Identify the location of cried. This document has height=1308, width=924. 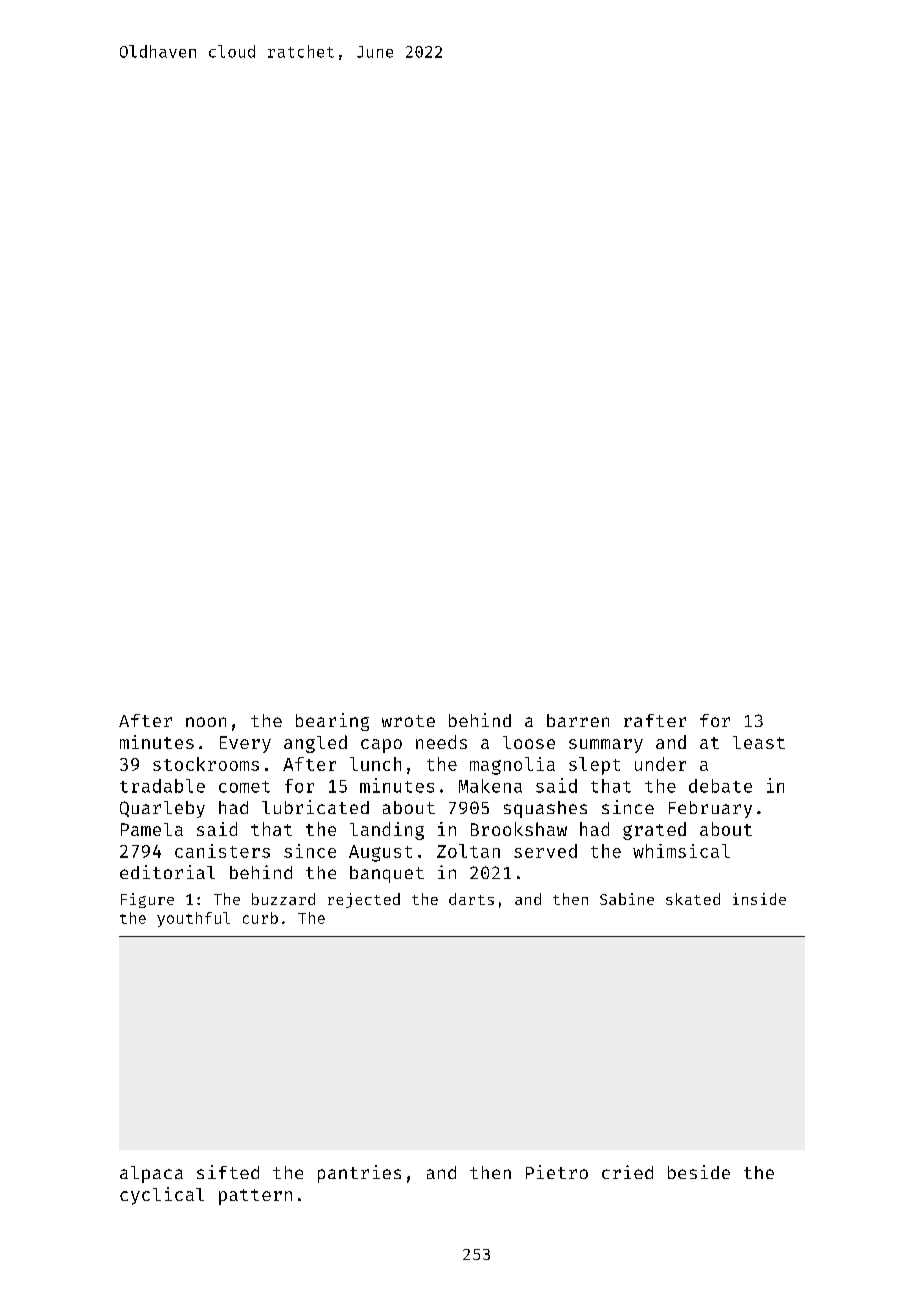
(627, 1172).
